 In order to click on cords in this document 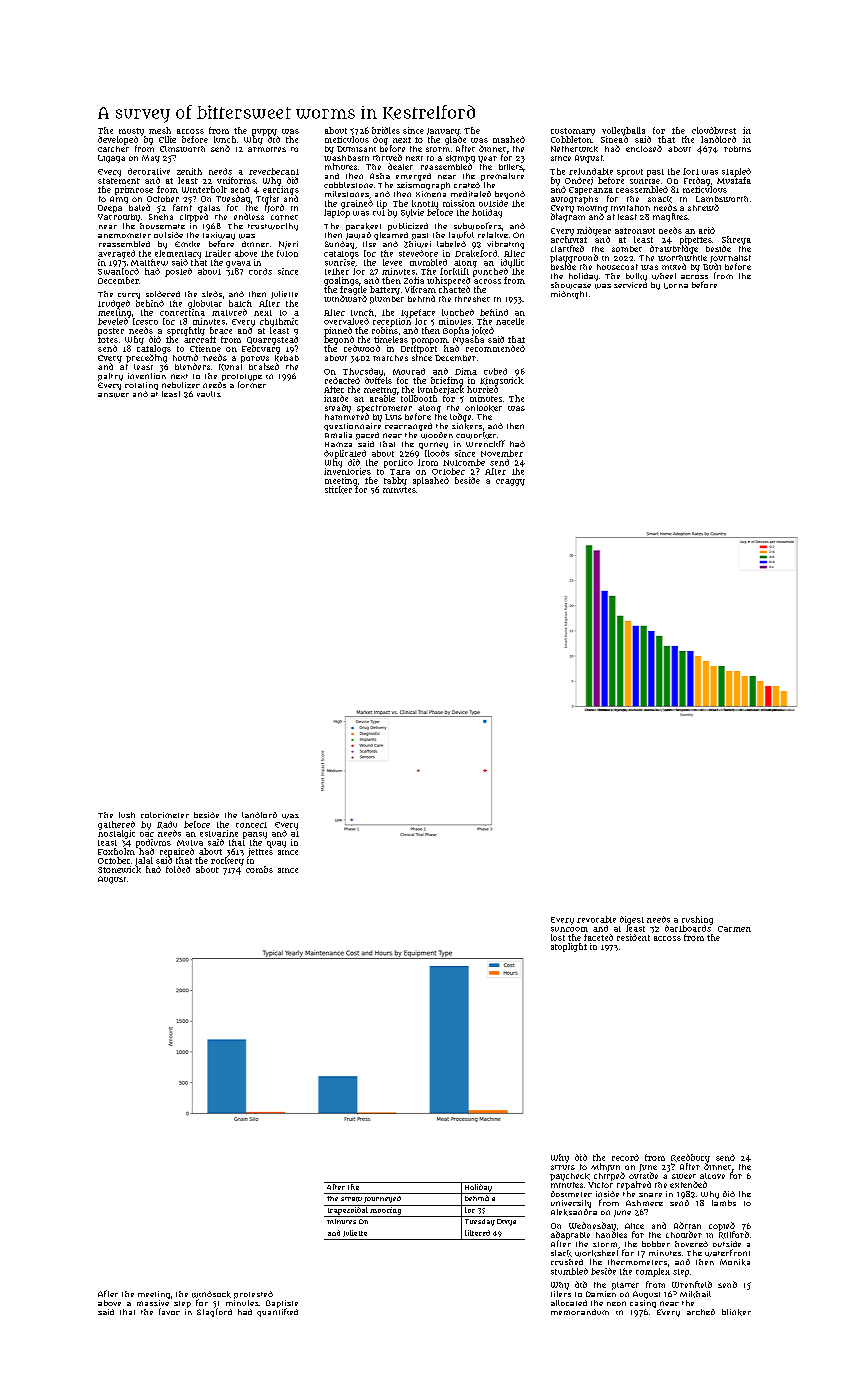, I will do `click(260, 271)`.
